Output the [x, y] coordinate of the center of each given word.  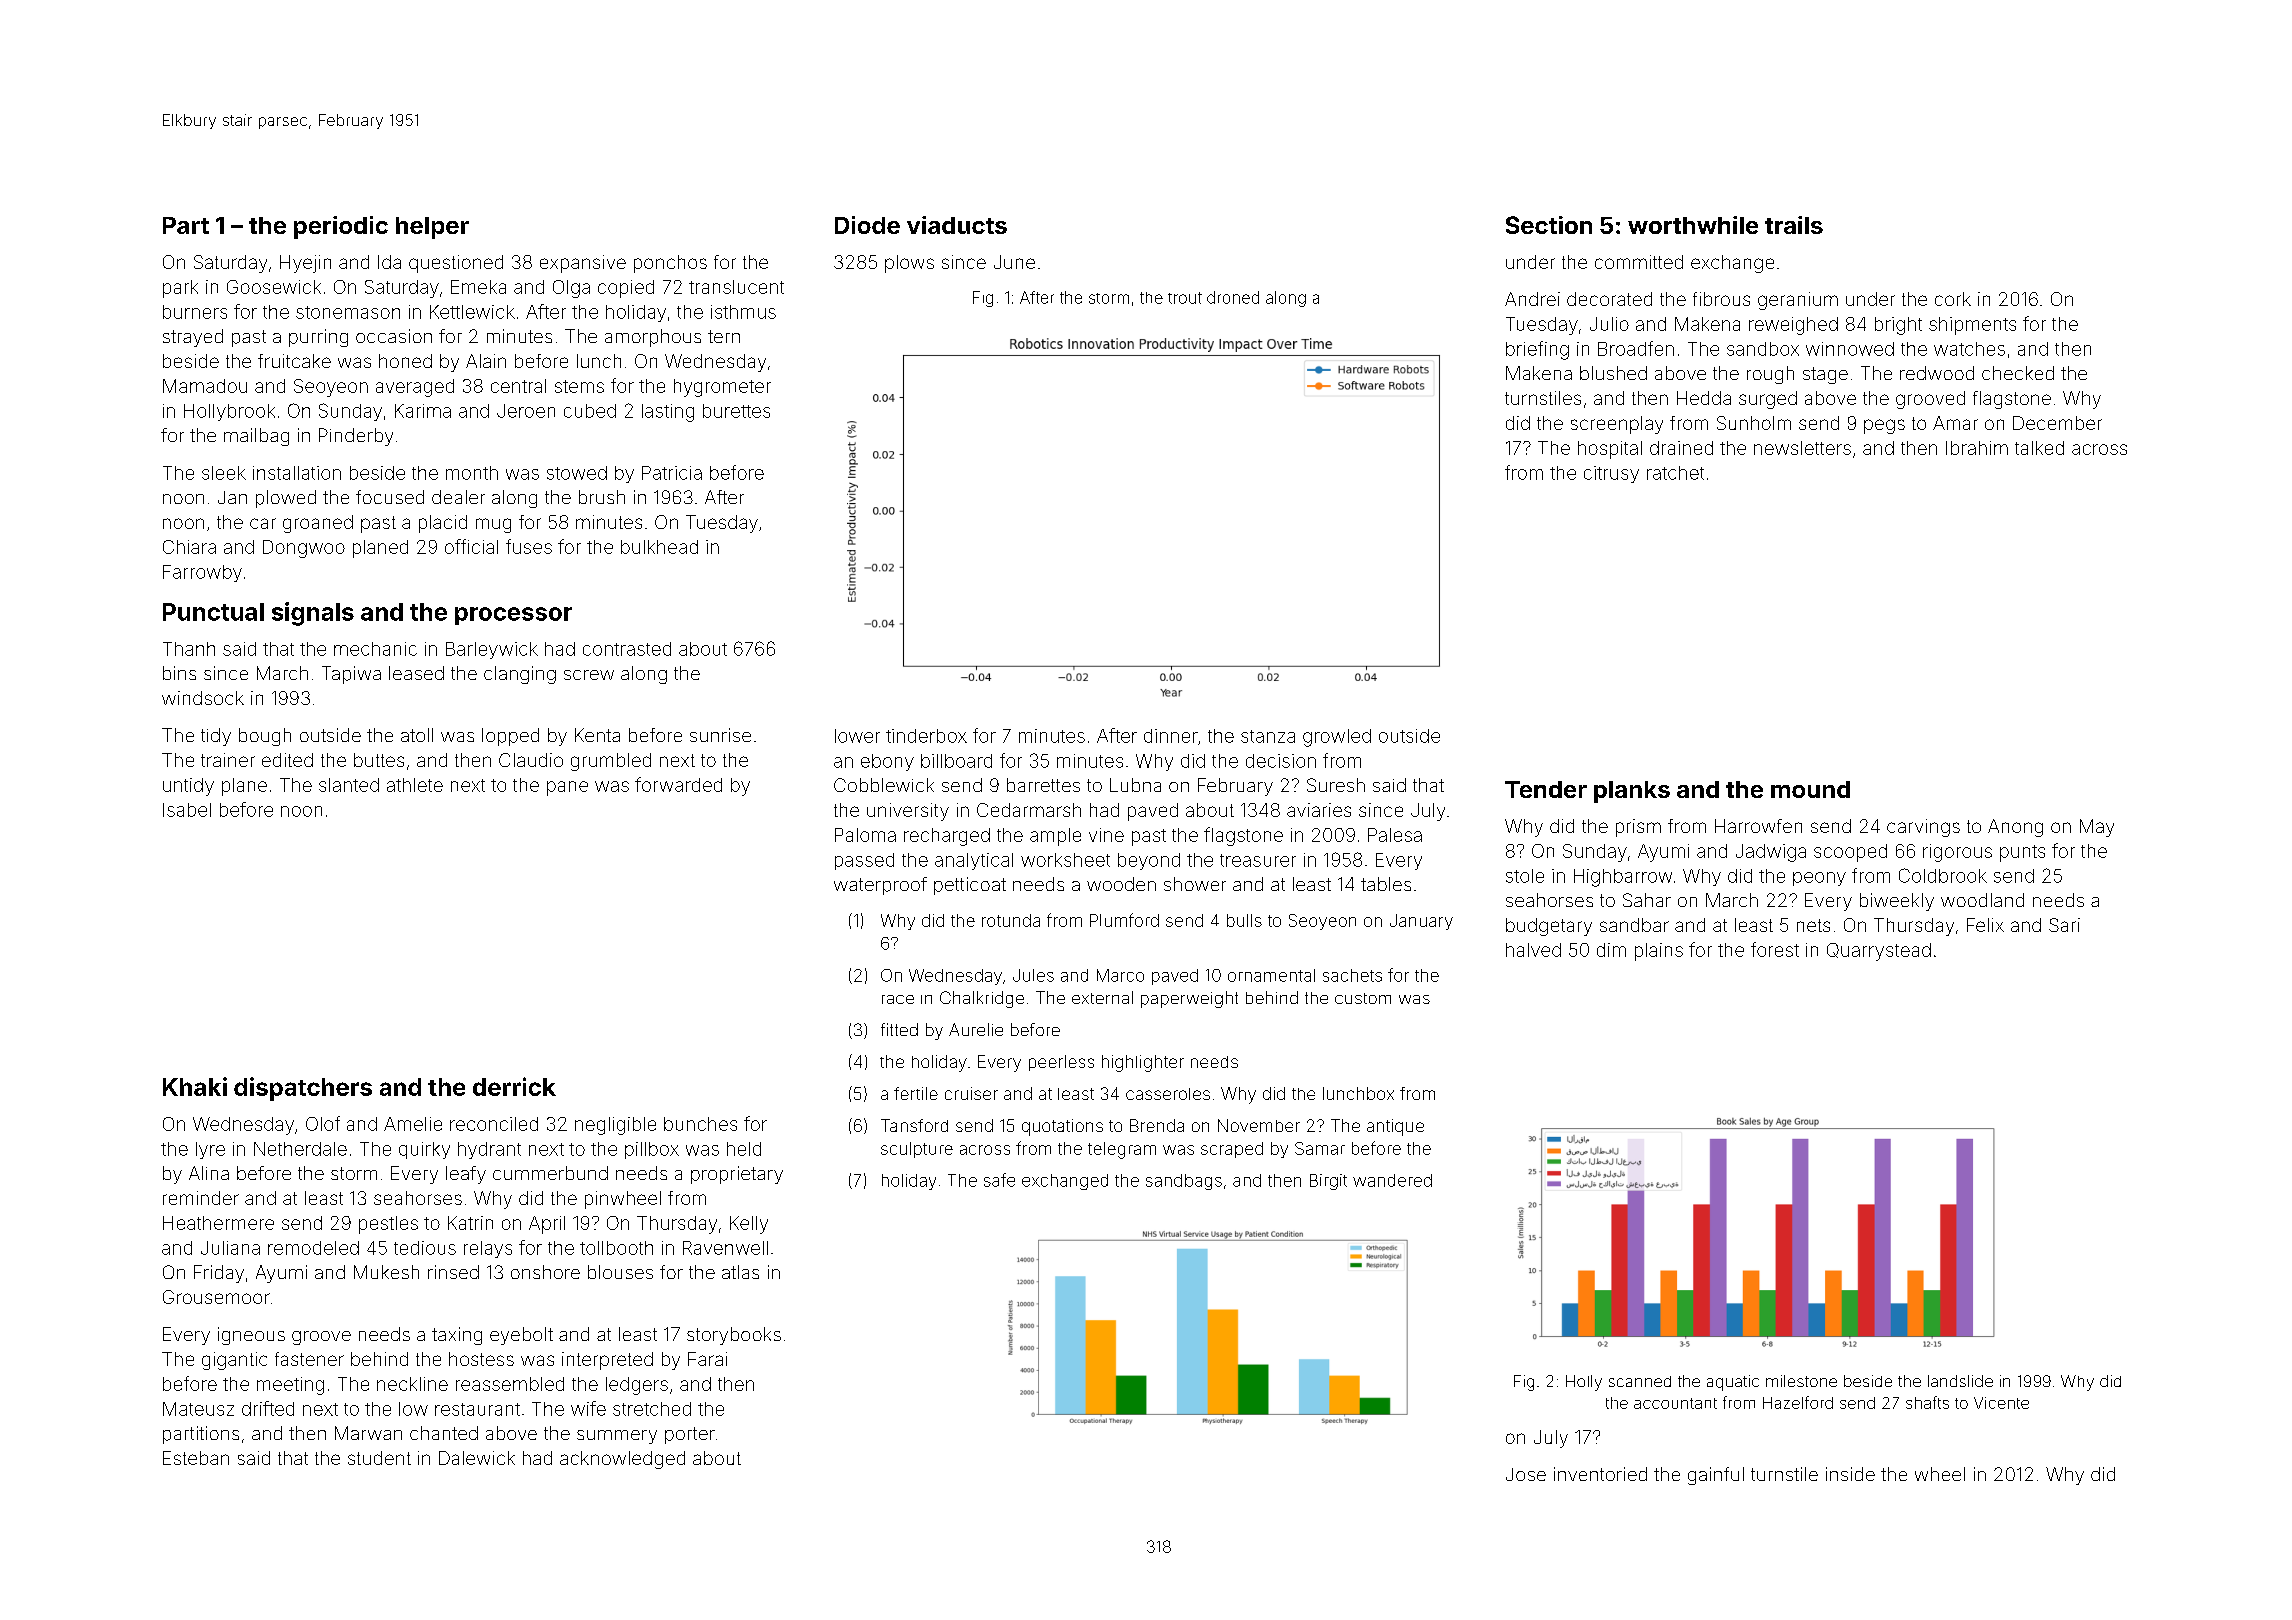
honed [405, 361]
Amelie [413, 1124]
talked [2039, 448]
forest [1775, 949]
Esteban [196, 1458]
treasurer [1258, 860]
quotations [1062, 1127]
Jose [1526, 1474]
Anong [2015, 828]
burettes [736, 411]
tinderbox [926, 736]
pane [567, 788]
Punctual [213, 612]
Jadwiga [1771, 853]
